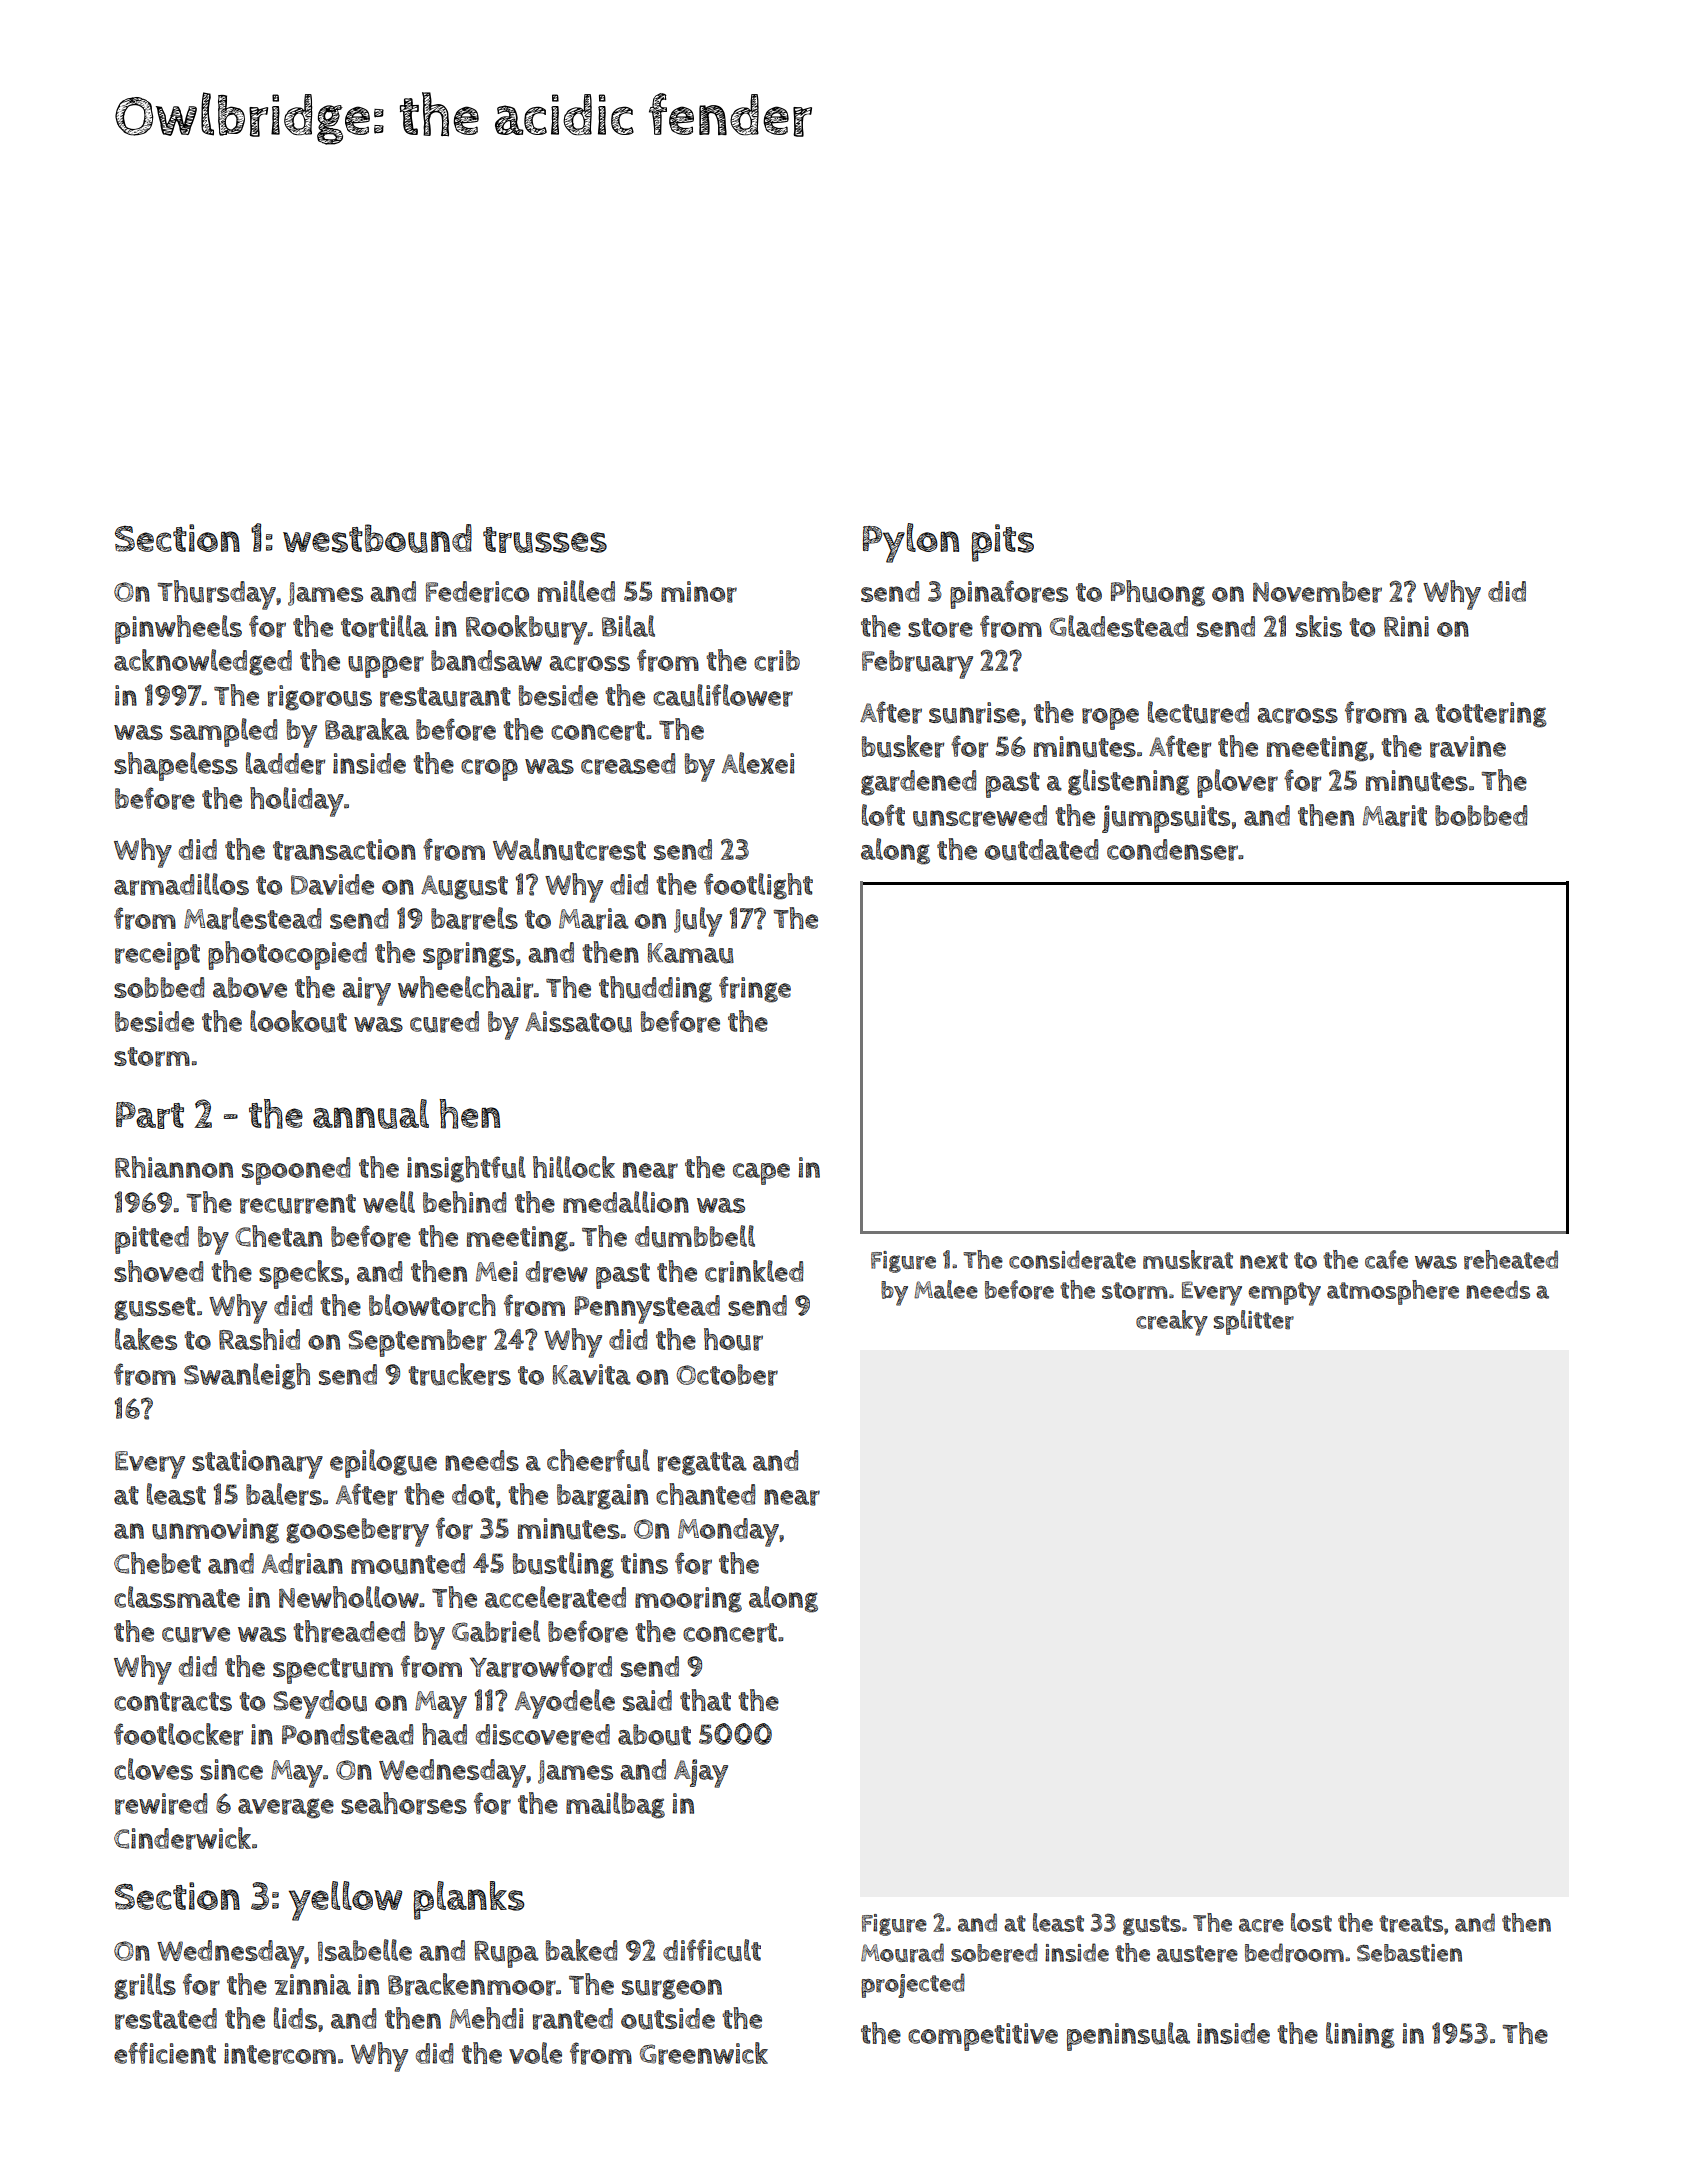 The height and width of the screenshot is (2178, 1683). I want to click on lining, so click(1360, 2035).
